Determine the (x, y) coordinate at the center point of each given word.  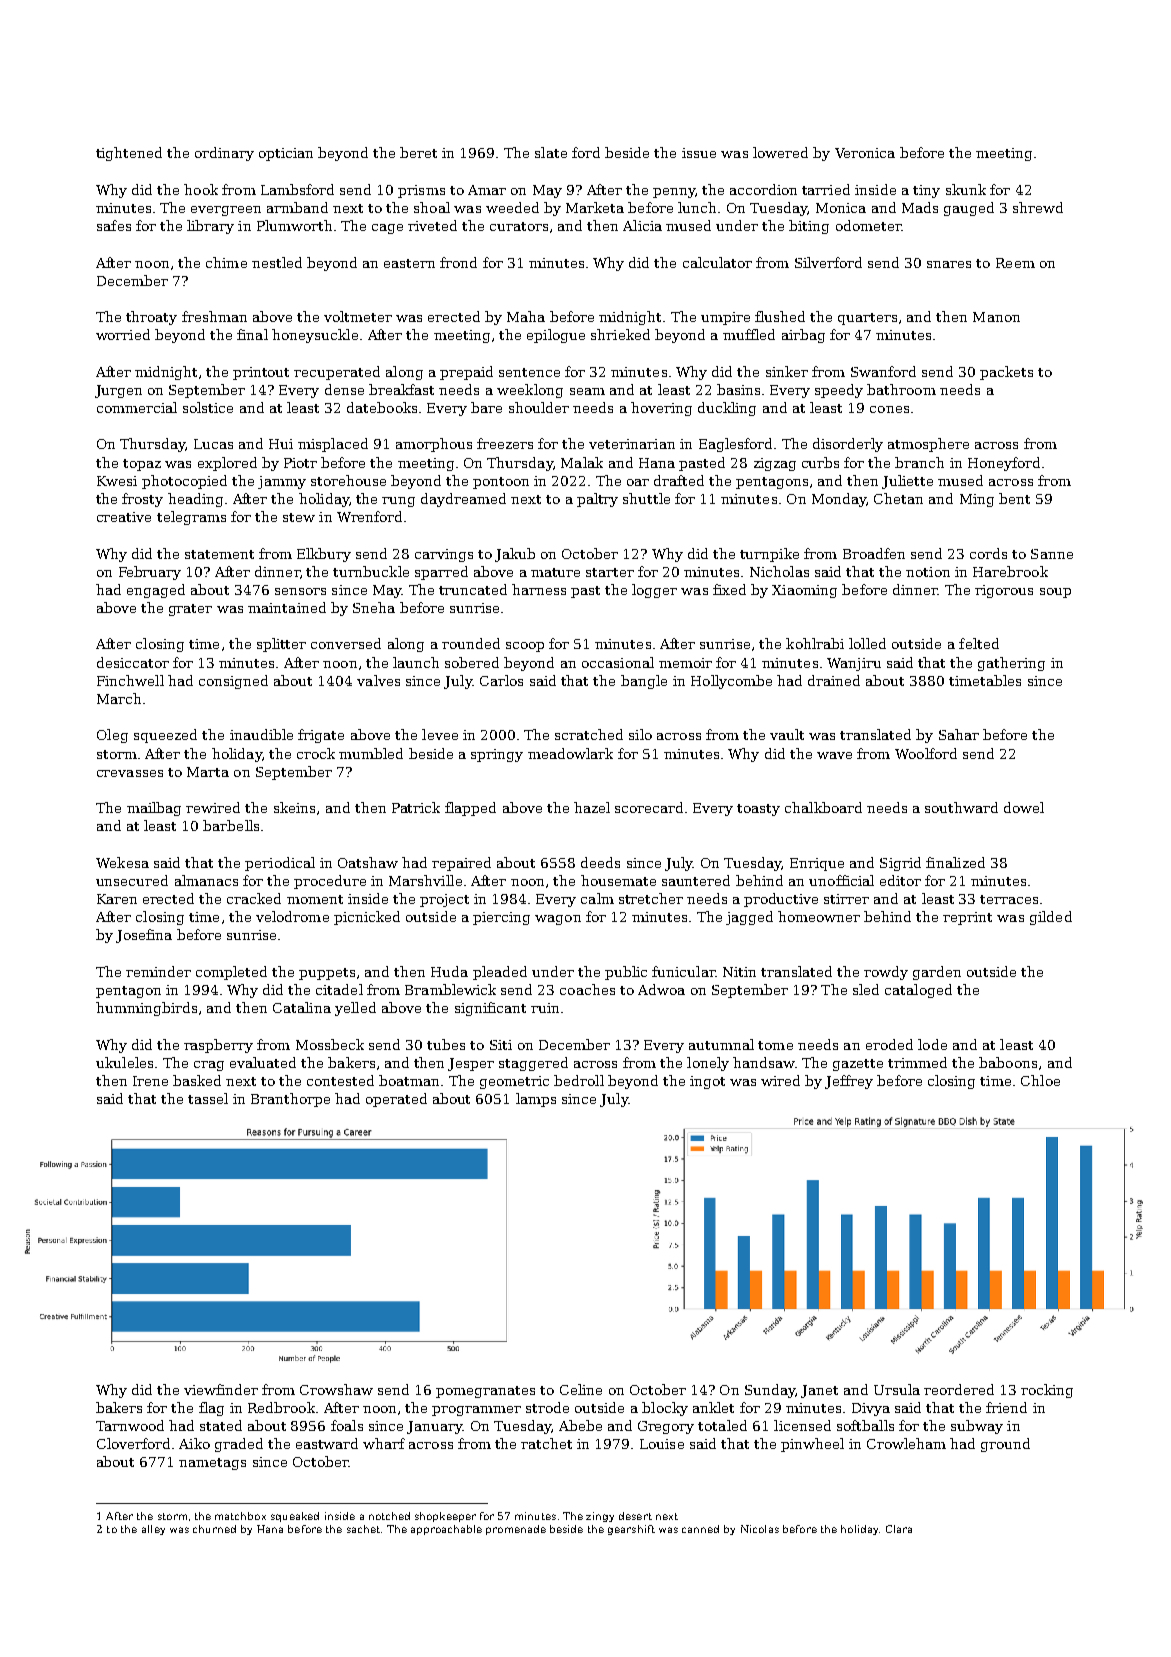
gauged (969, 209)
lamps (536, 1100)
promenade (516, 1530)
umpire (725, 318)
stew (299, 517)
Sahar (959, 734)
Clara (899, 1529)
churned (214, 1529)
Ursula (897, 1389)
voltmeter (358, 316)
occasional (618, 662)
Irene (150, 1081)
